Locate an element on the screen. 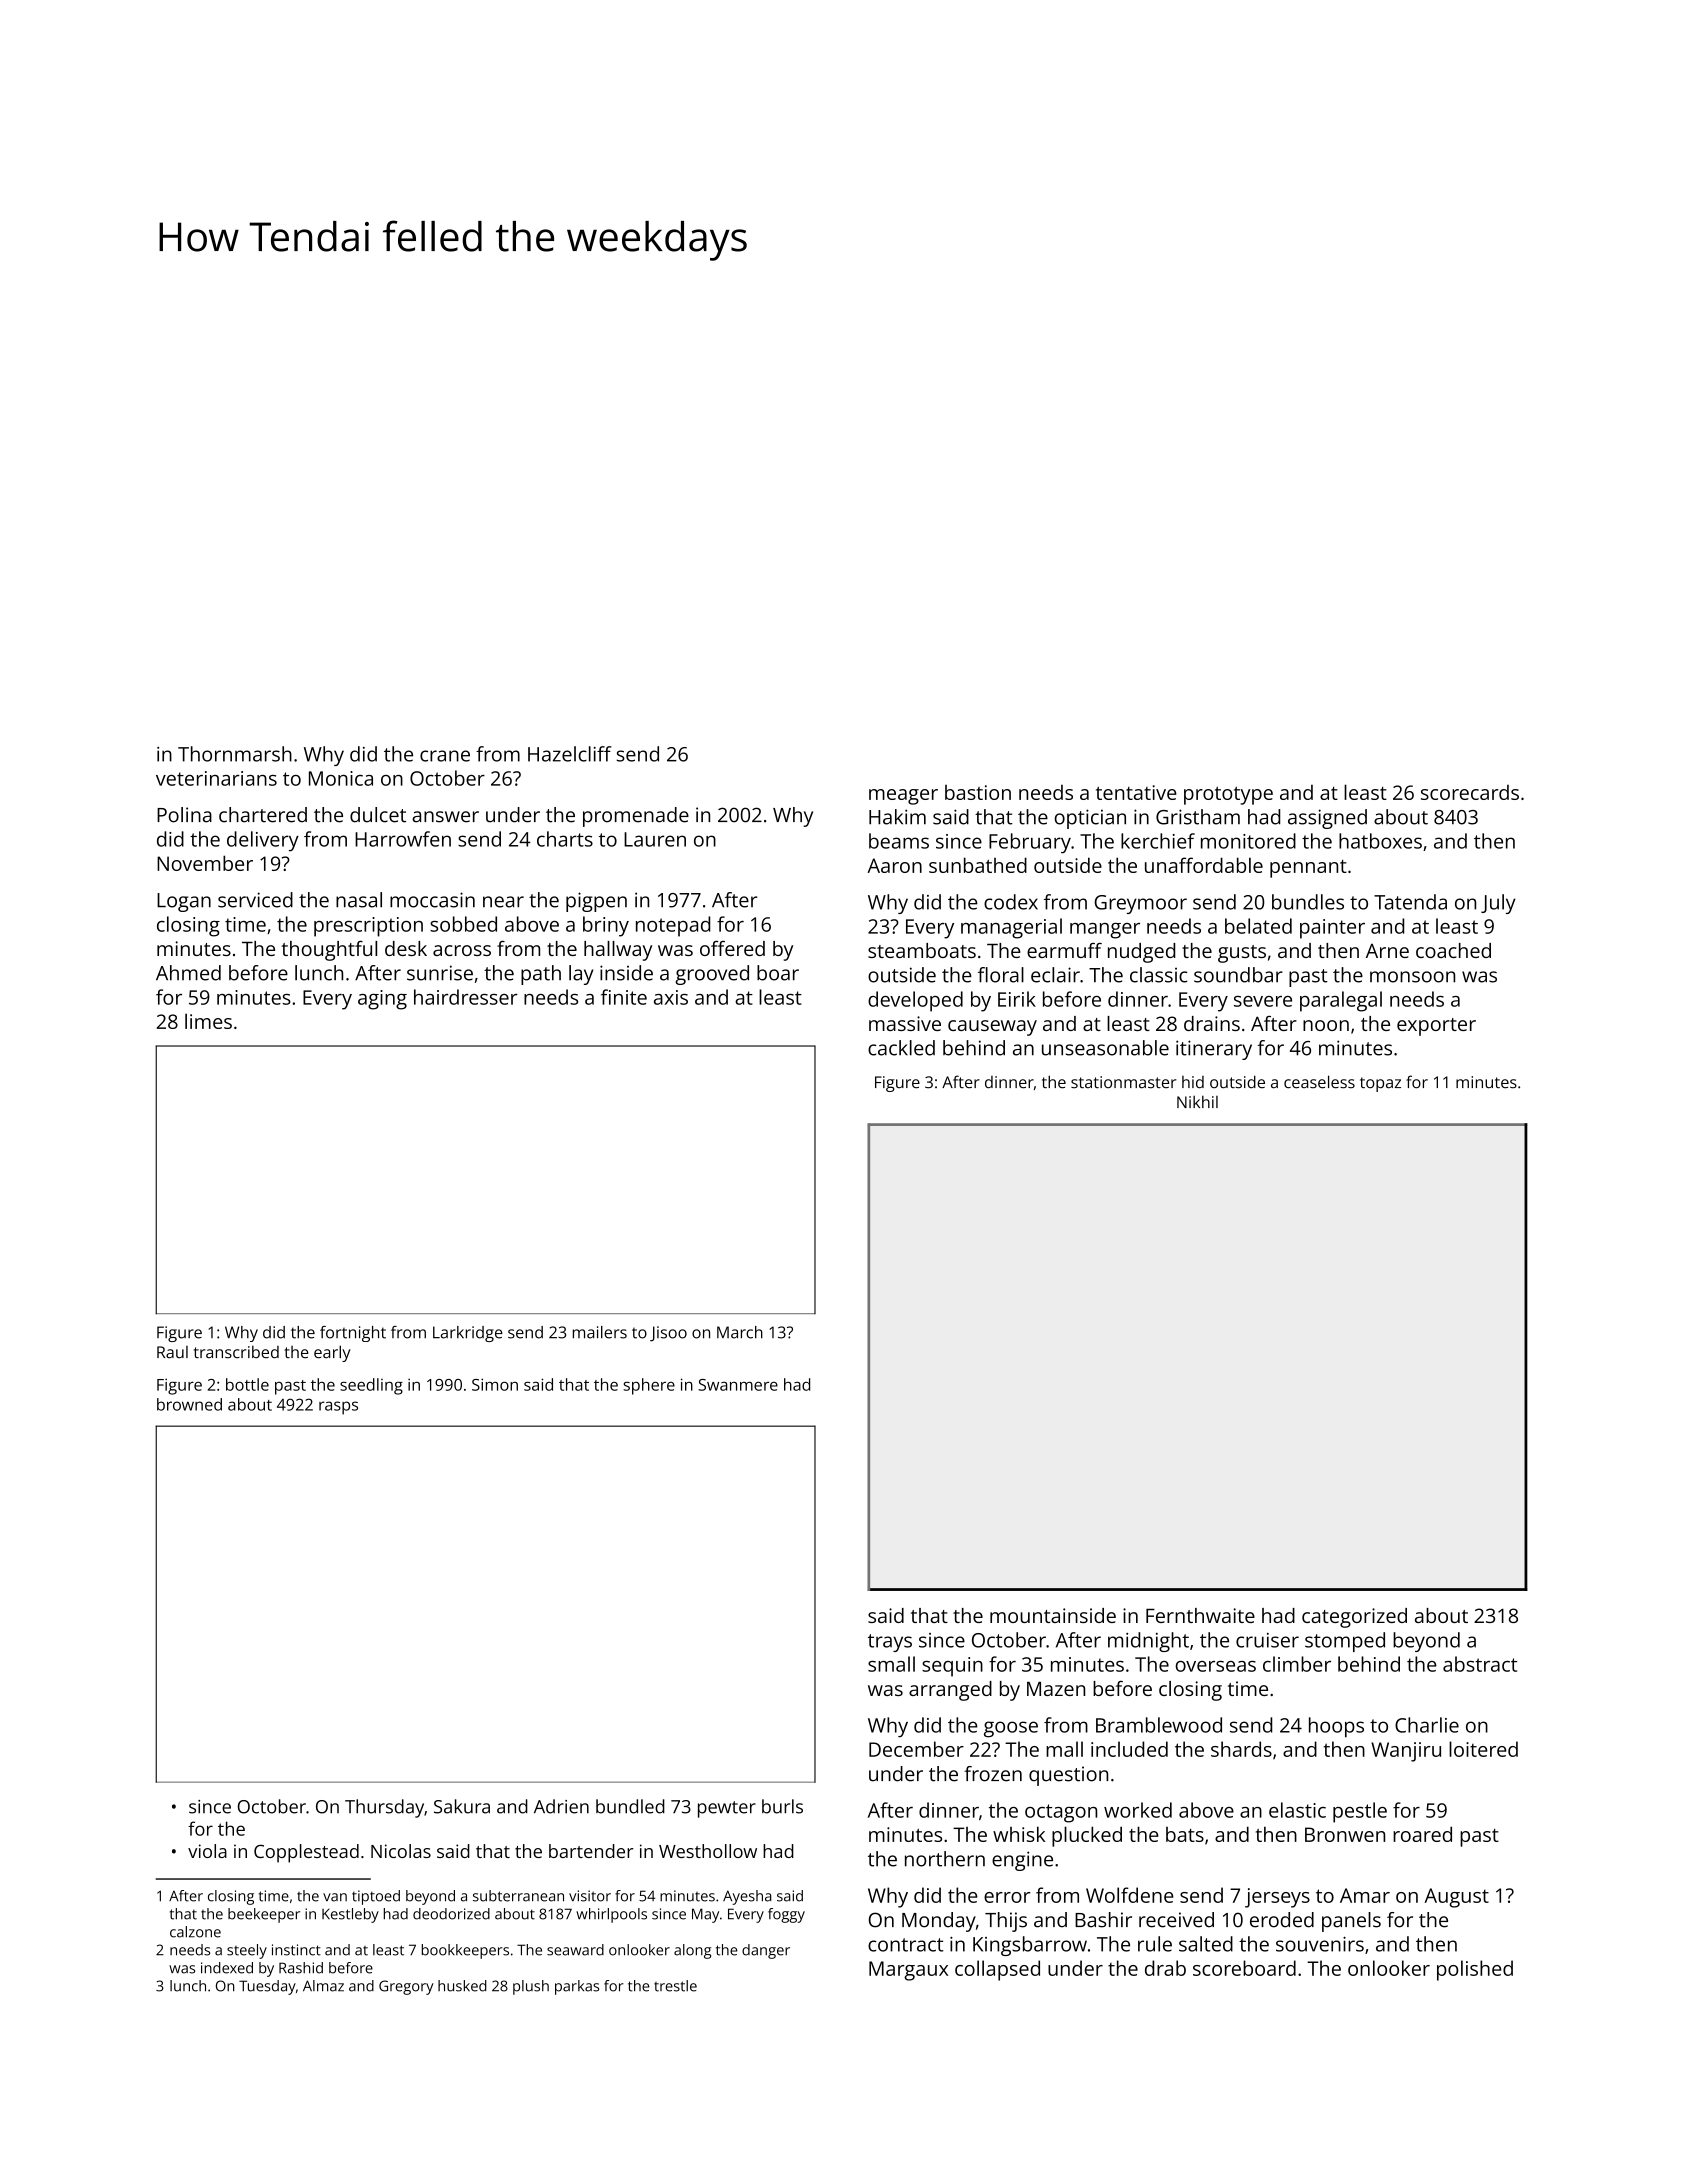 The width and height of the screenshot is (1683, 2178). ceaseless is located at coordinates (1319, 1082).
